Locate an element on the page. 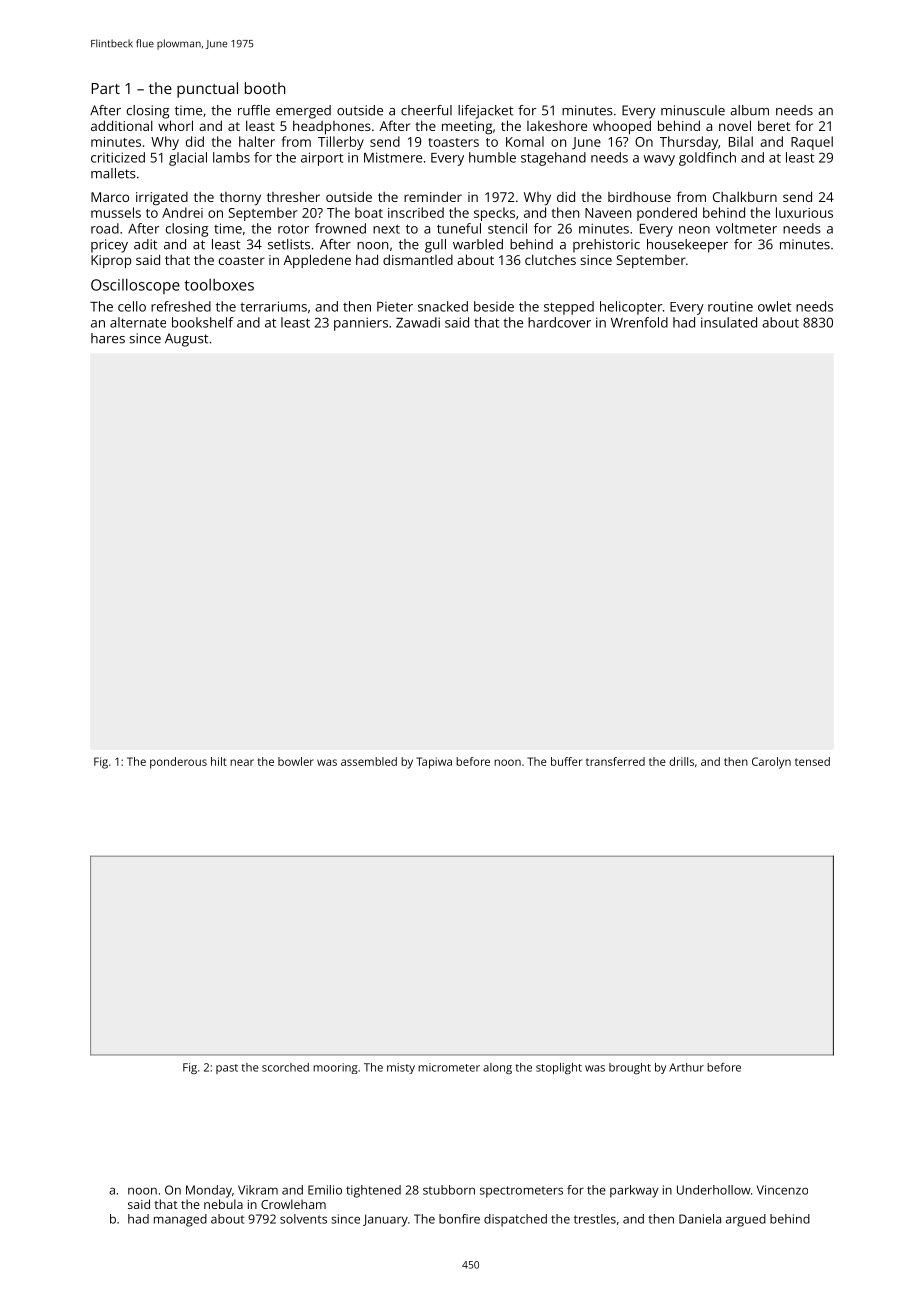 The width and height of the page is (924, 1308). dismantled is located at coordinates (418, 259).
